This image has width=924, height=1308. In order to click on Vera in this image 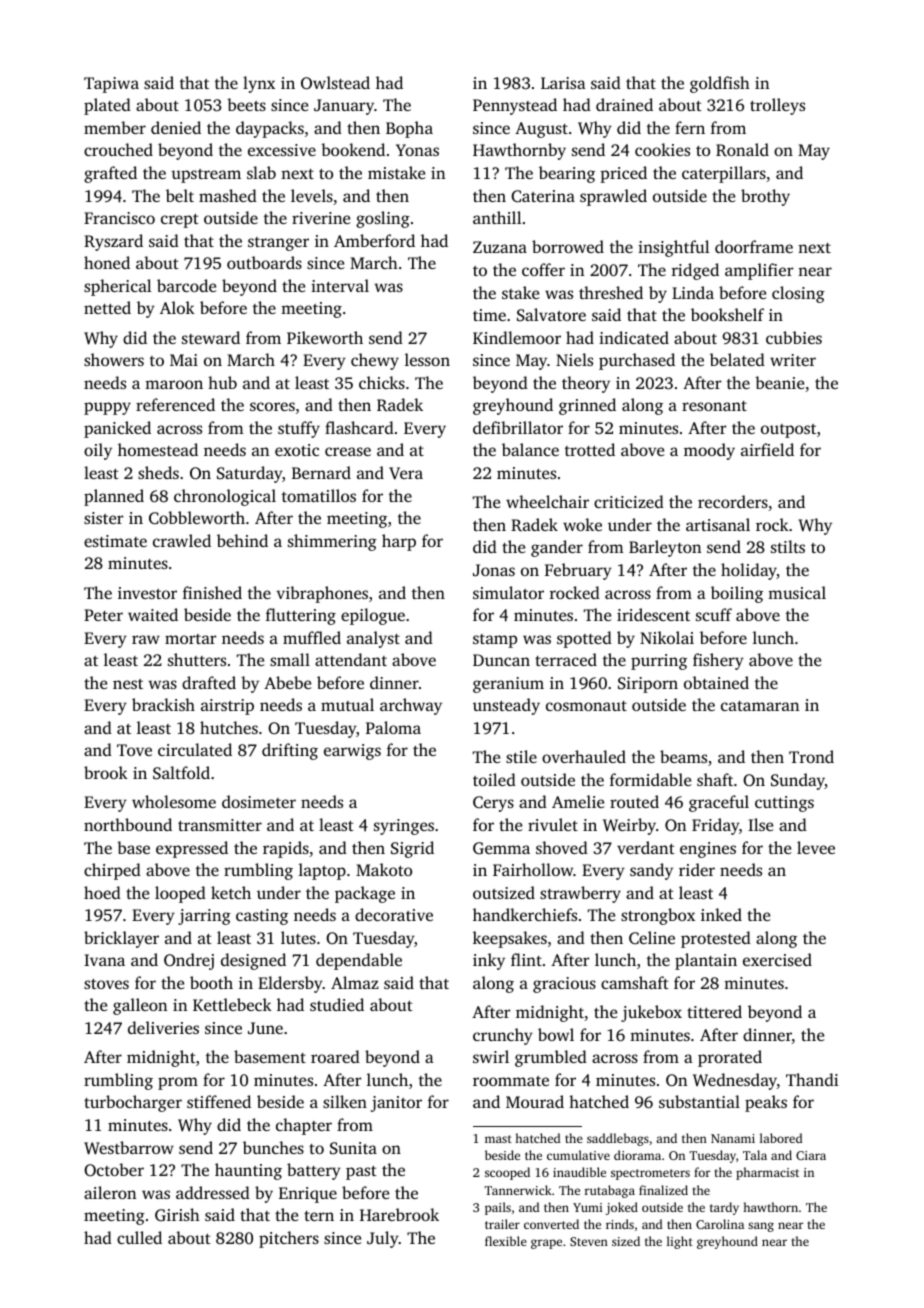, I will do `click(406, 473)`.
